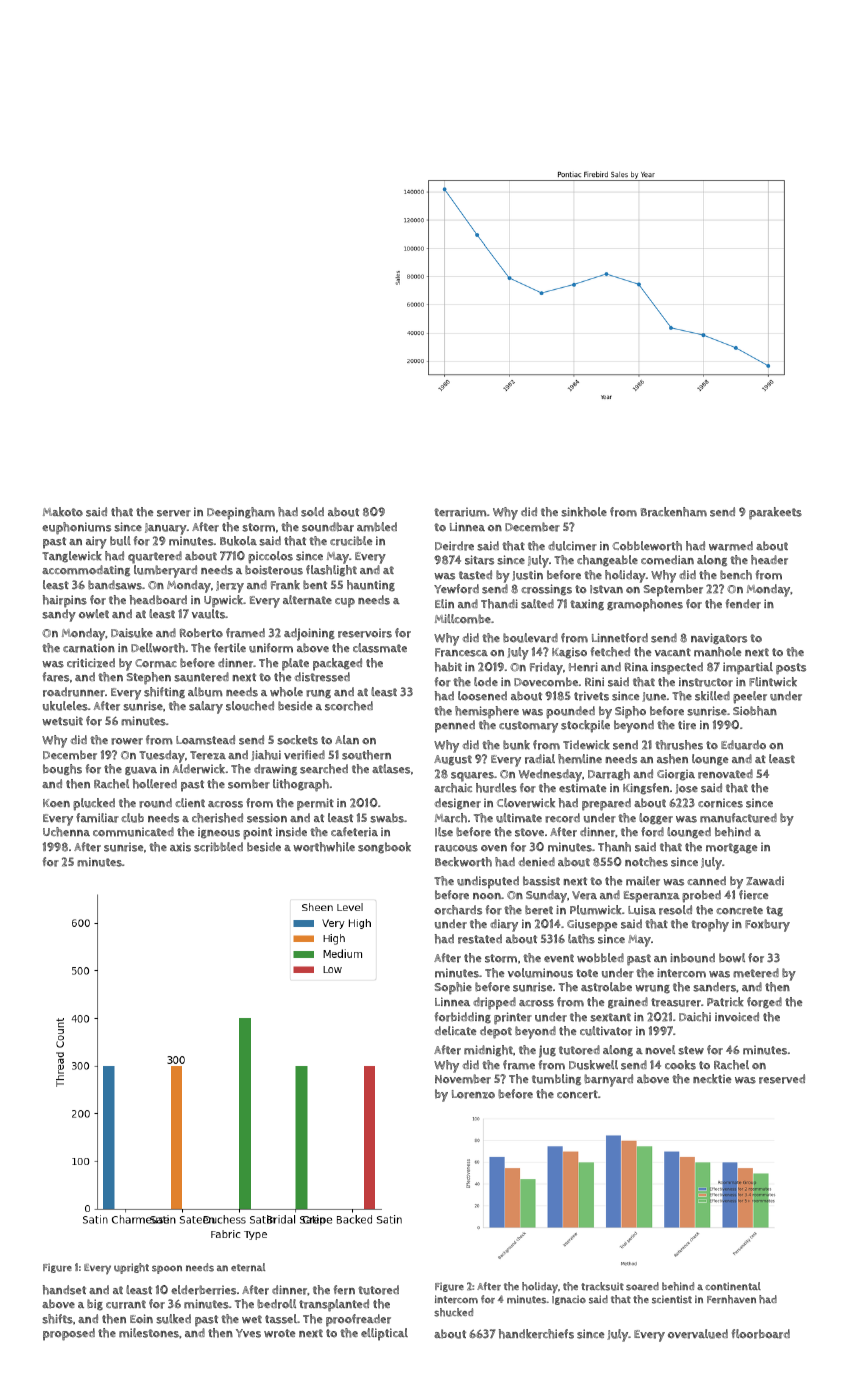 The height and width of the document is (1400, 849). I want to click on stew, so click(691, 1050).
